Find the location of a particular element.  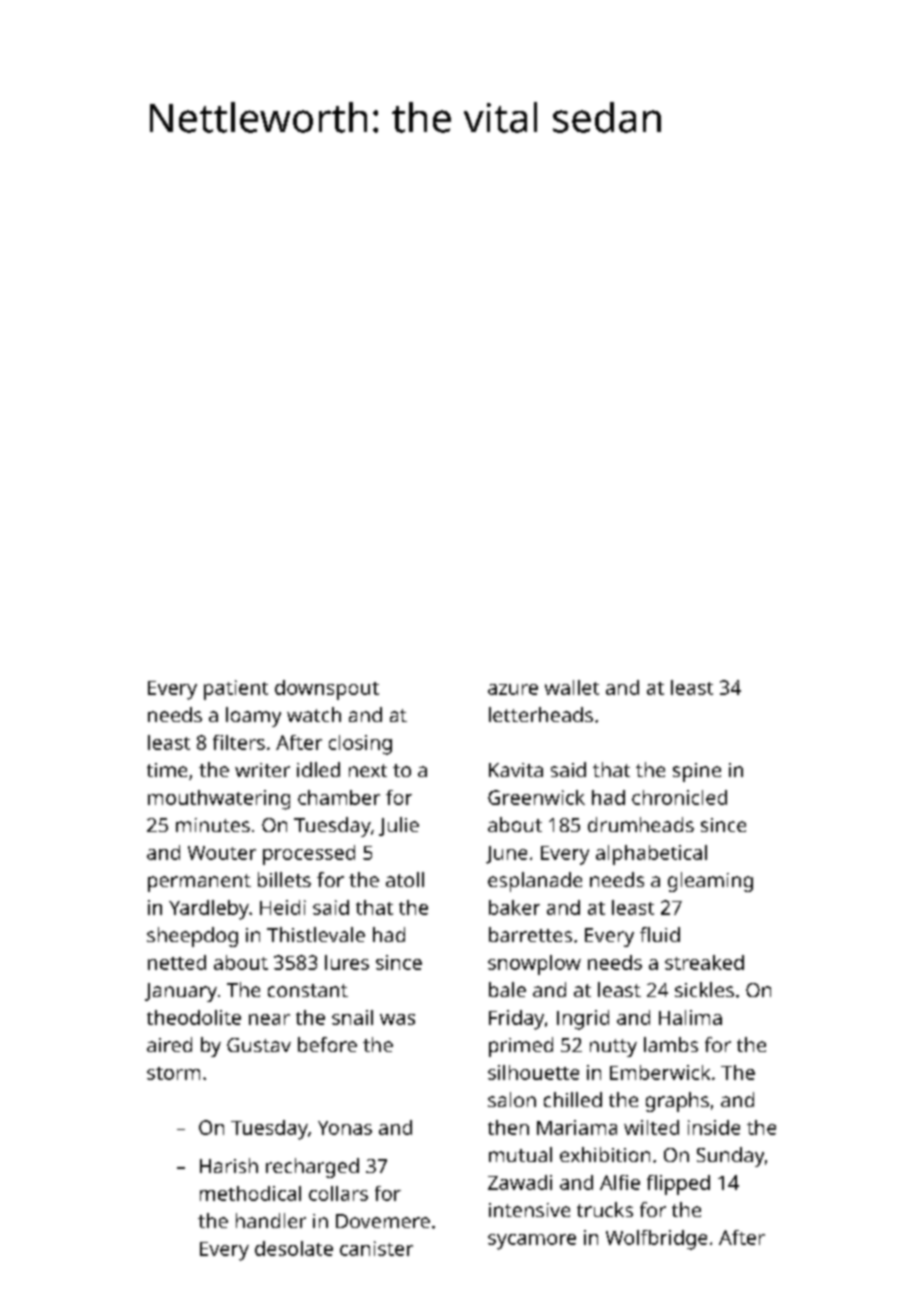

primed is located at coordinates (521, 1047).
